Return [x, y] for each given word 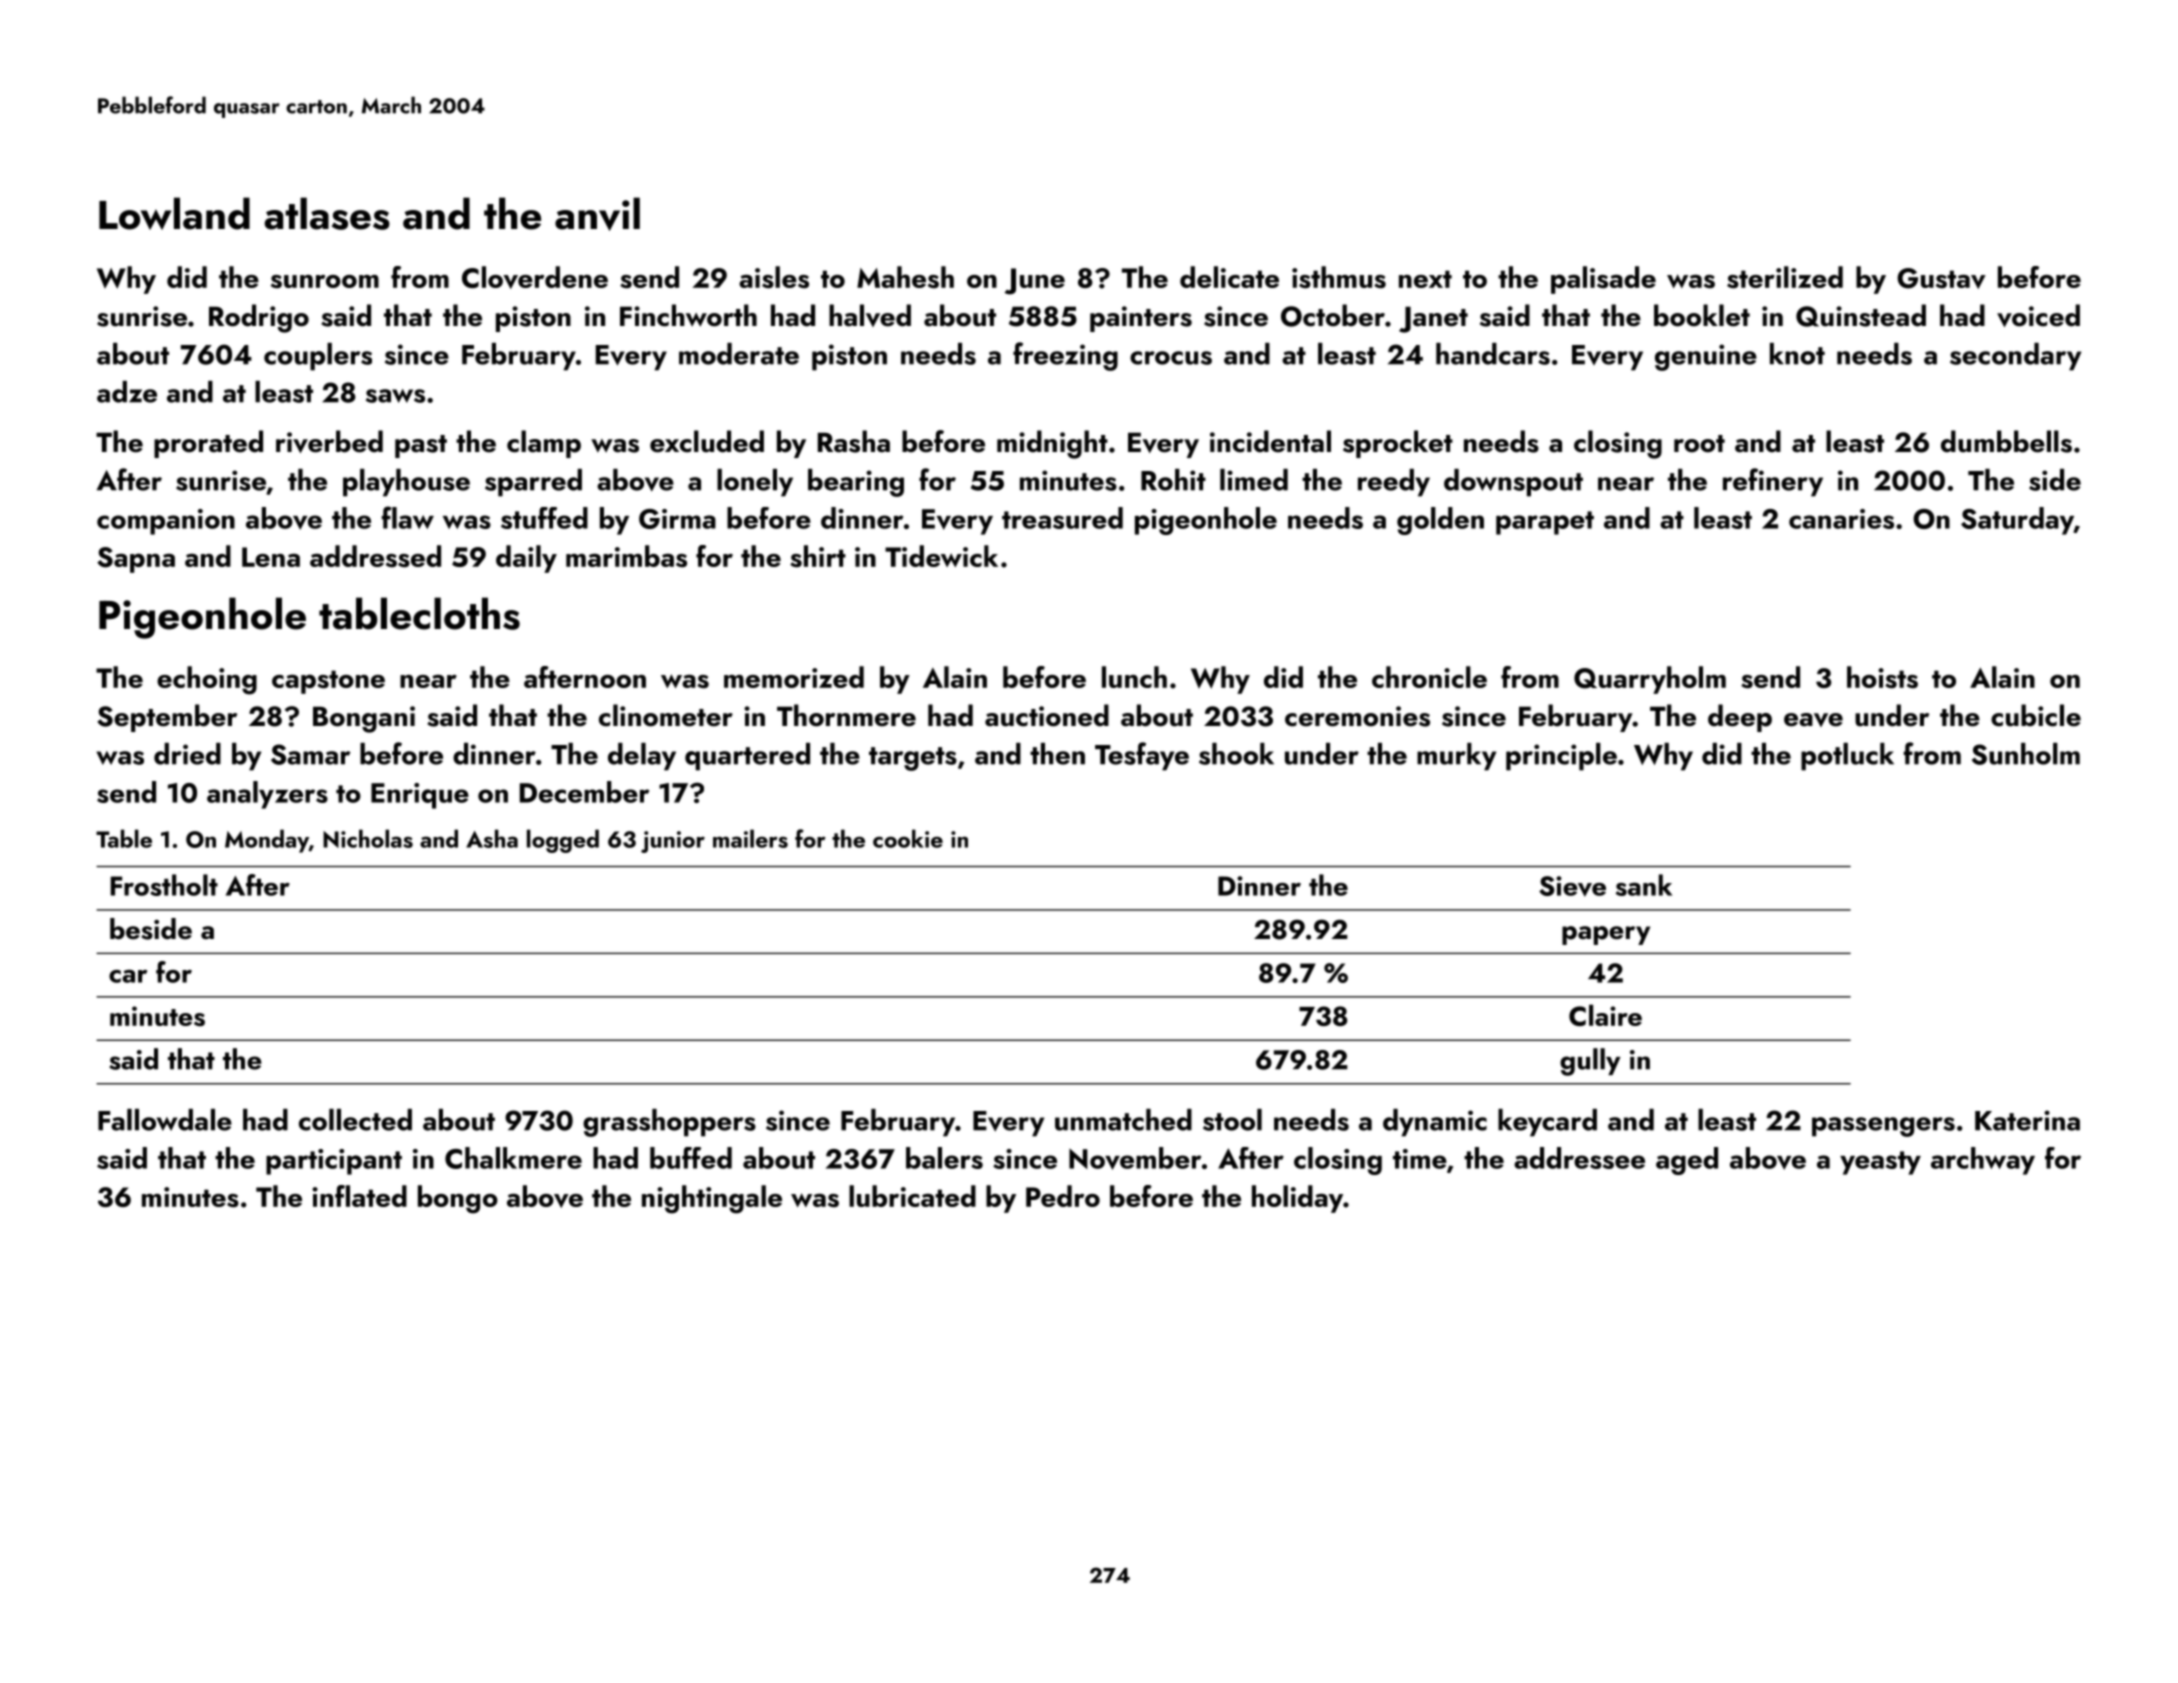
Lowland [174, 213]
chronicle [1429, 677]
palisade [1603, 280]
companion [166, 522]
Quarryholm [1650, 680]
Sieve [1572, 886]
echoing [207, 680]
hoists [1882, 677]
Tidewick [941, 556]
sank [1644, 885]
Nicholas [368, 838]
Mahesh [905, 277]
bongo [458, 1199]
